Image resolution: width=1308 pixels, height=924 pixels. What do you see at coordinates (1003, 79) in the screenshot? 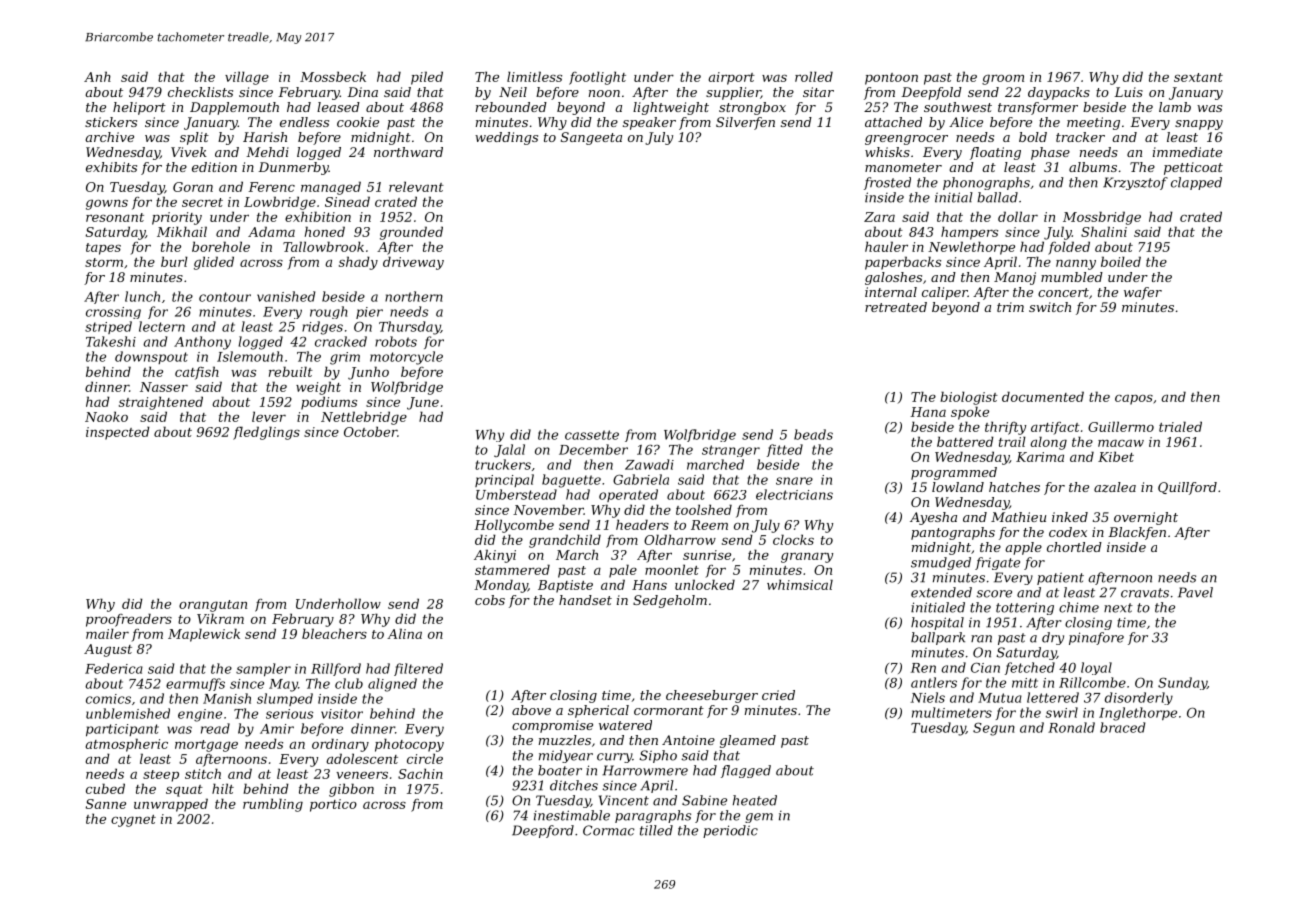
I see `groom` at bounding box center [1003, 79].
